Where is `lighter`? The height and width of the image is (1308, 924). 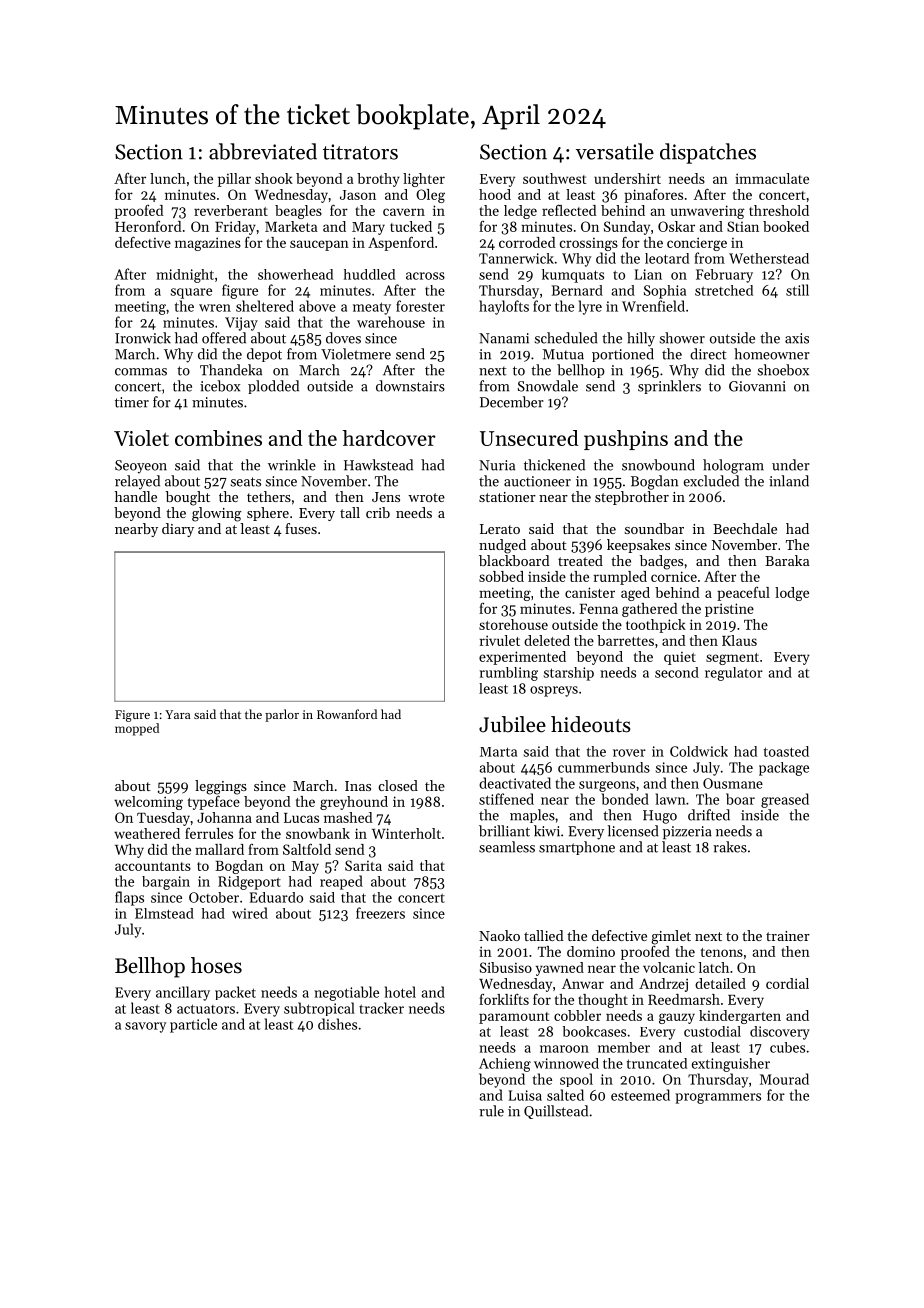 lighter is located at coordinates (424, 180).
